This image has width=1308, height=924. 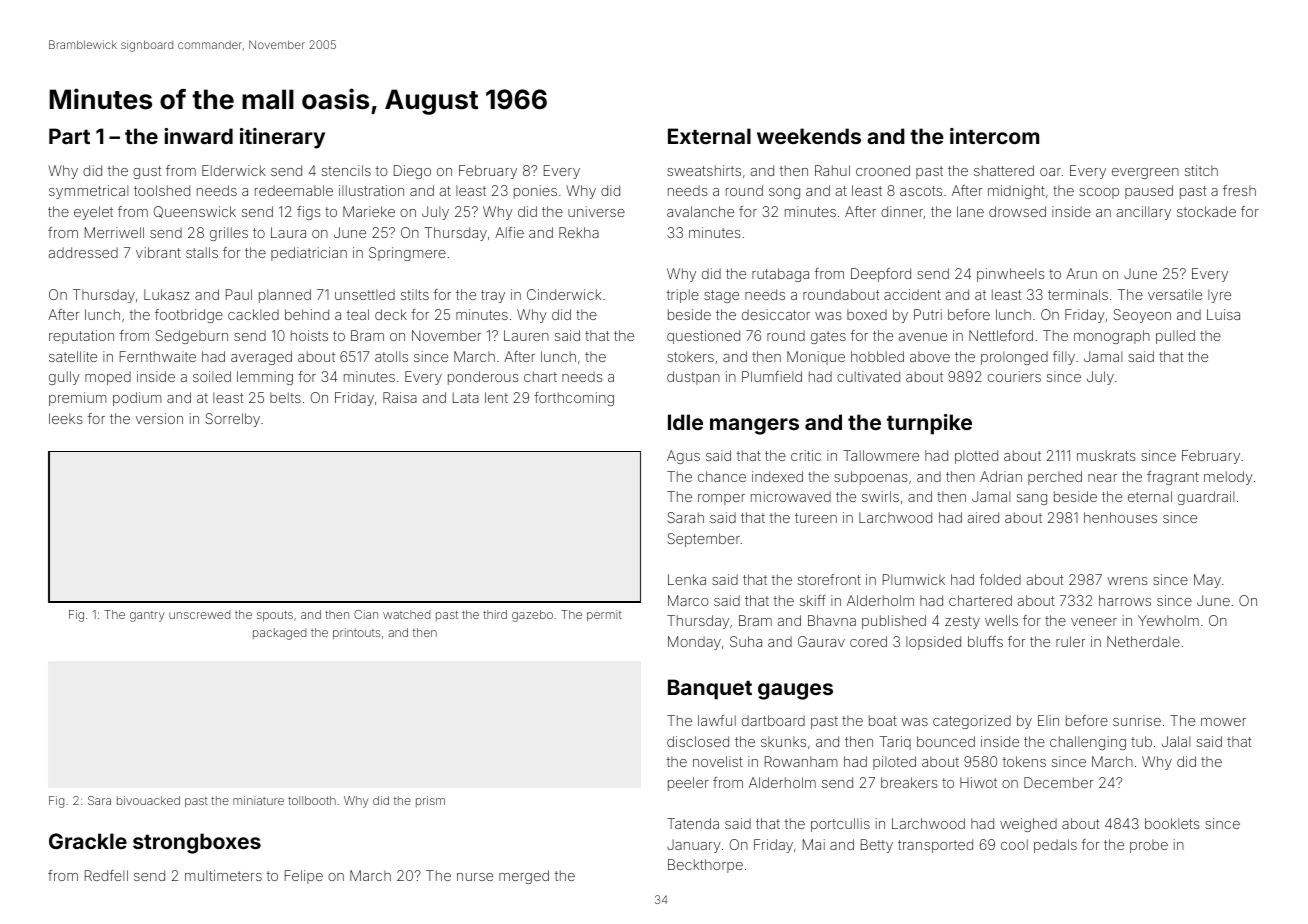 What do you see at coordinates (564, 294) in the image?
I see `Cinderwick` at bounding box center [564, 294].
